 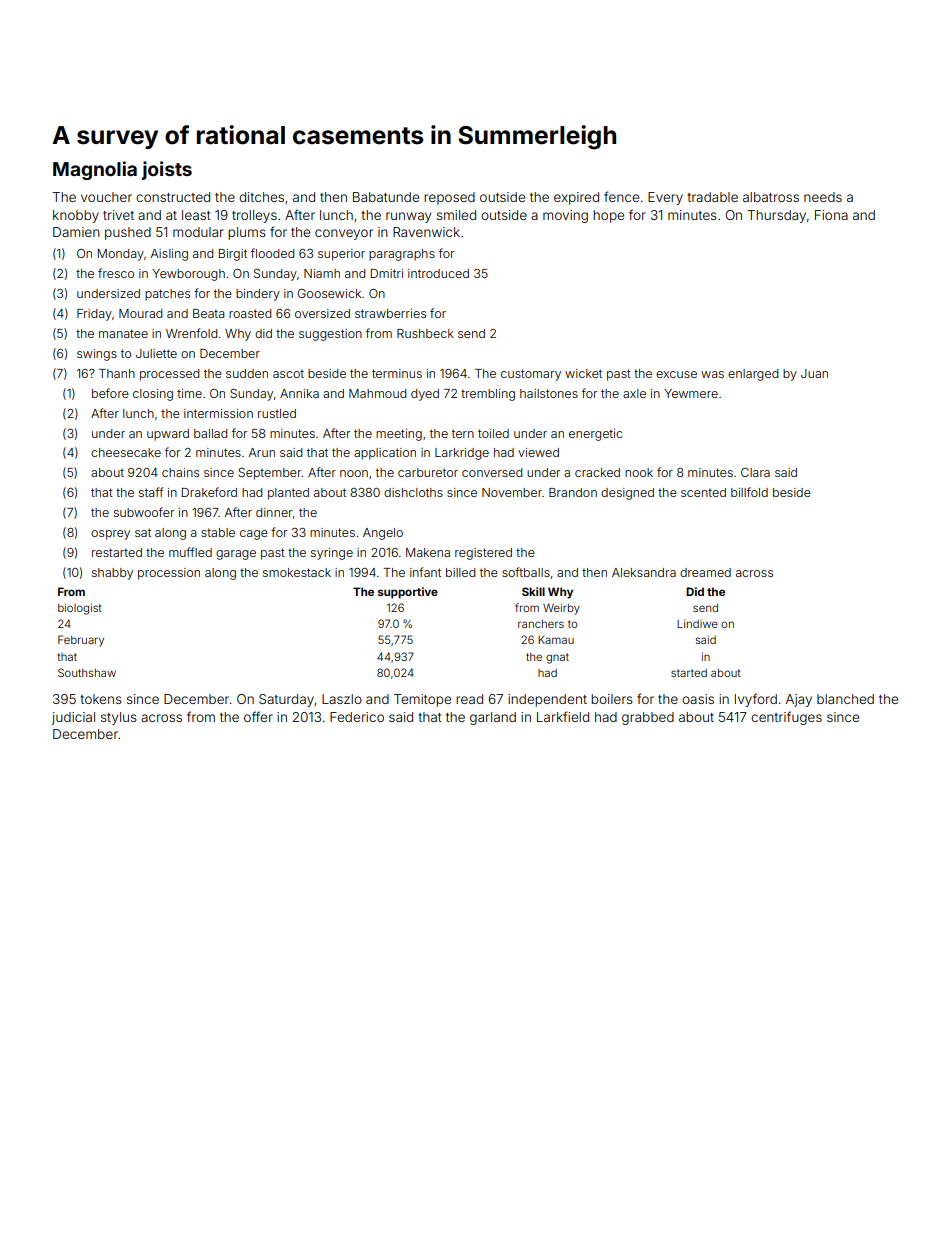 What do you see at coordinates (151, 492) in the screenshot?
I see `staff` at bounding box center [151, 492].
